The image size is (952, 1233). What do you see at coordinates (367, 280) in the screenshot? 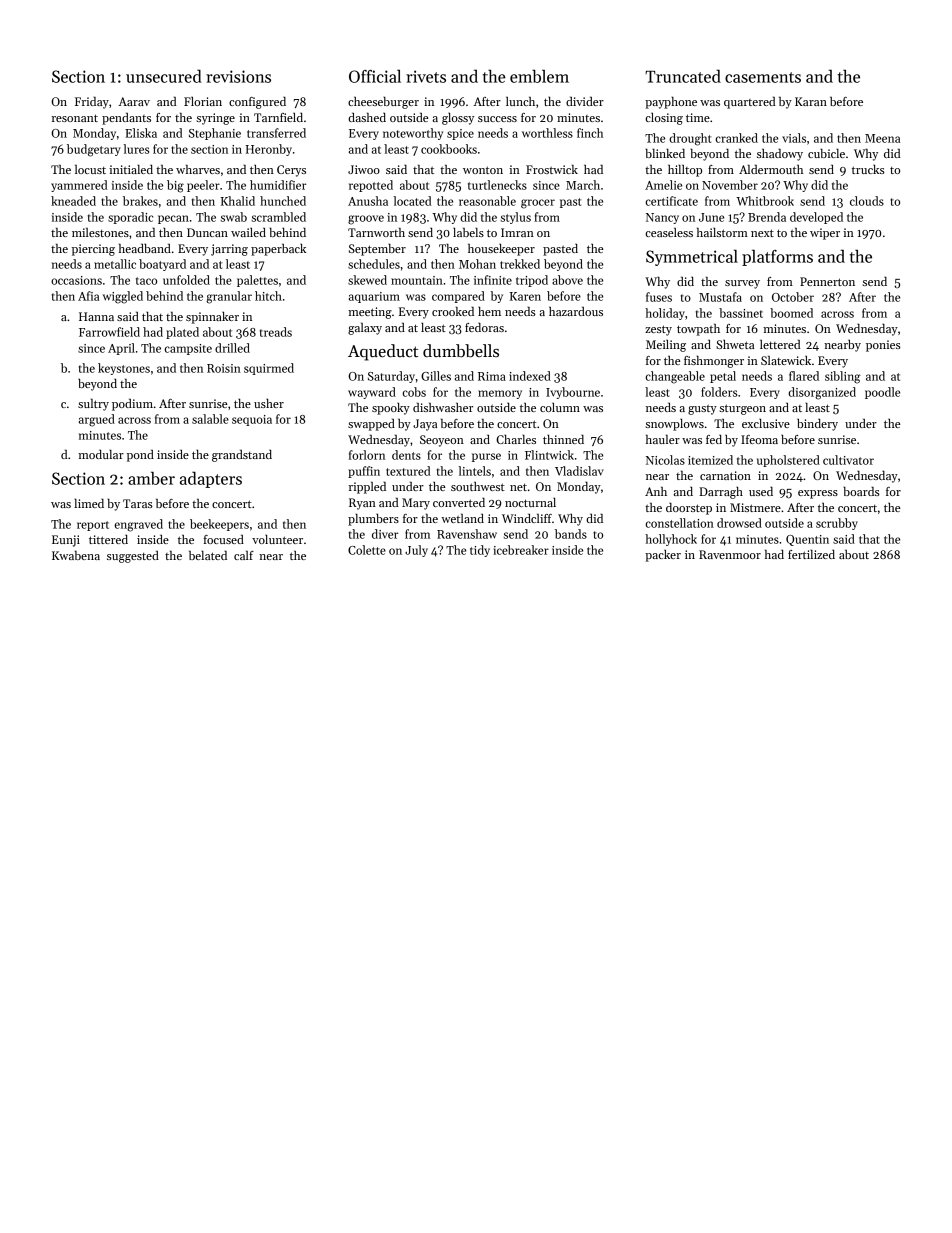
I see `skewed` at bounding box center [367, 280].
